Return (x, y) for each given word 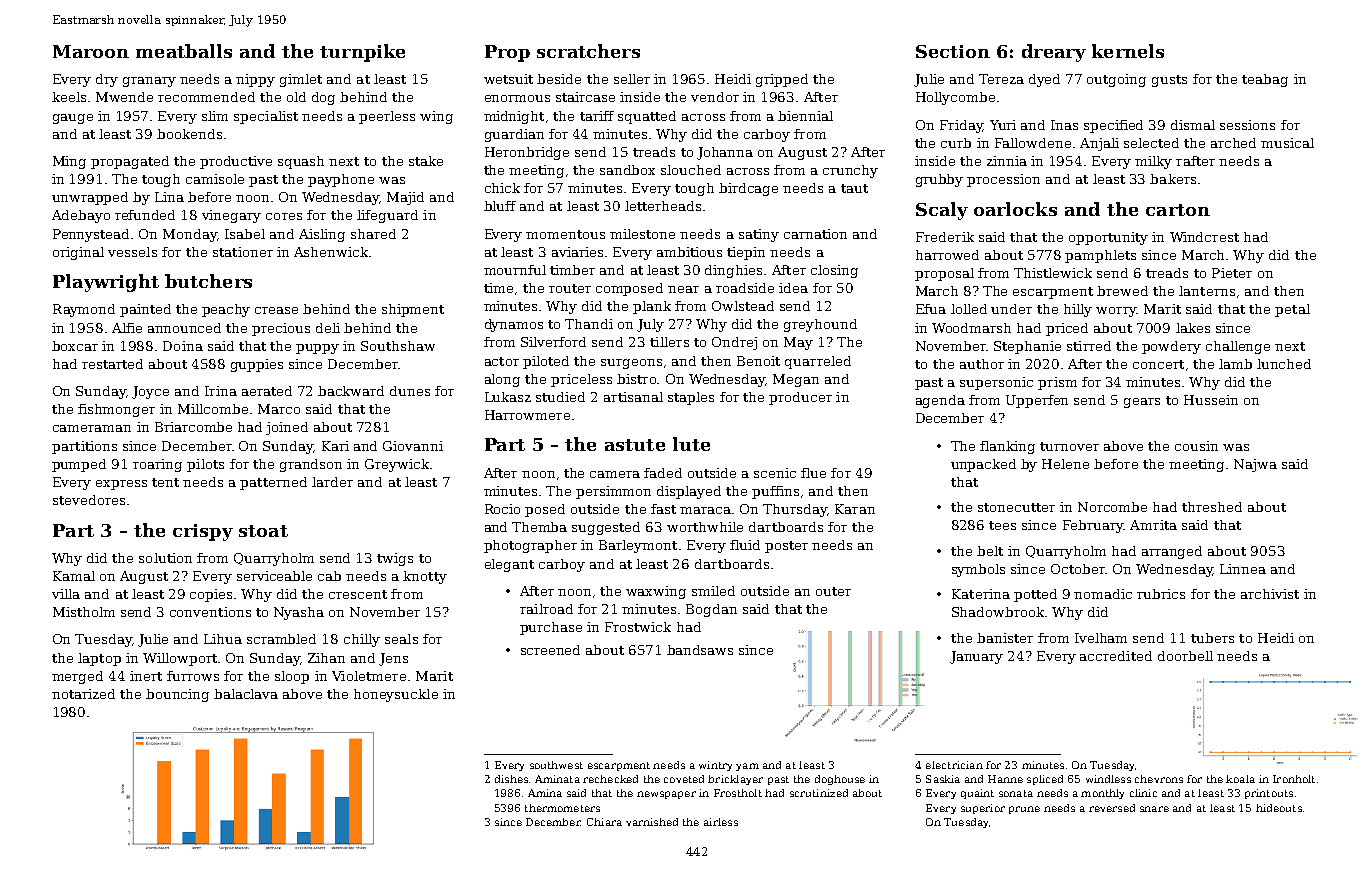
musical (1287, 143)
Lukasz (508, 397)
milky (1153, 162)
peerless (387, 117)
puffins (775, 492)
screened (550, 650)
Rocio (502, 509)
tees (1002, 525)
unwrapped (90, 198)
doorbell (1185, 656)
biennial (805, 116)
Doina (183, 346)
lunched (1284, 364)
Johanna (725, 153)
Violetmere (369, 676)
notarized (83, 694)
